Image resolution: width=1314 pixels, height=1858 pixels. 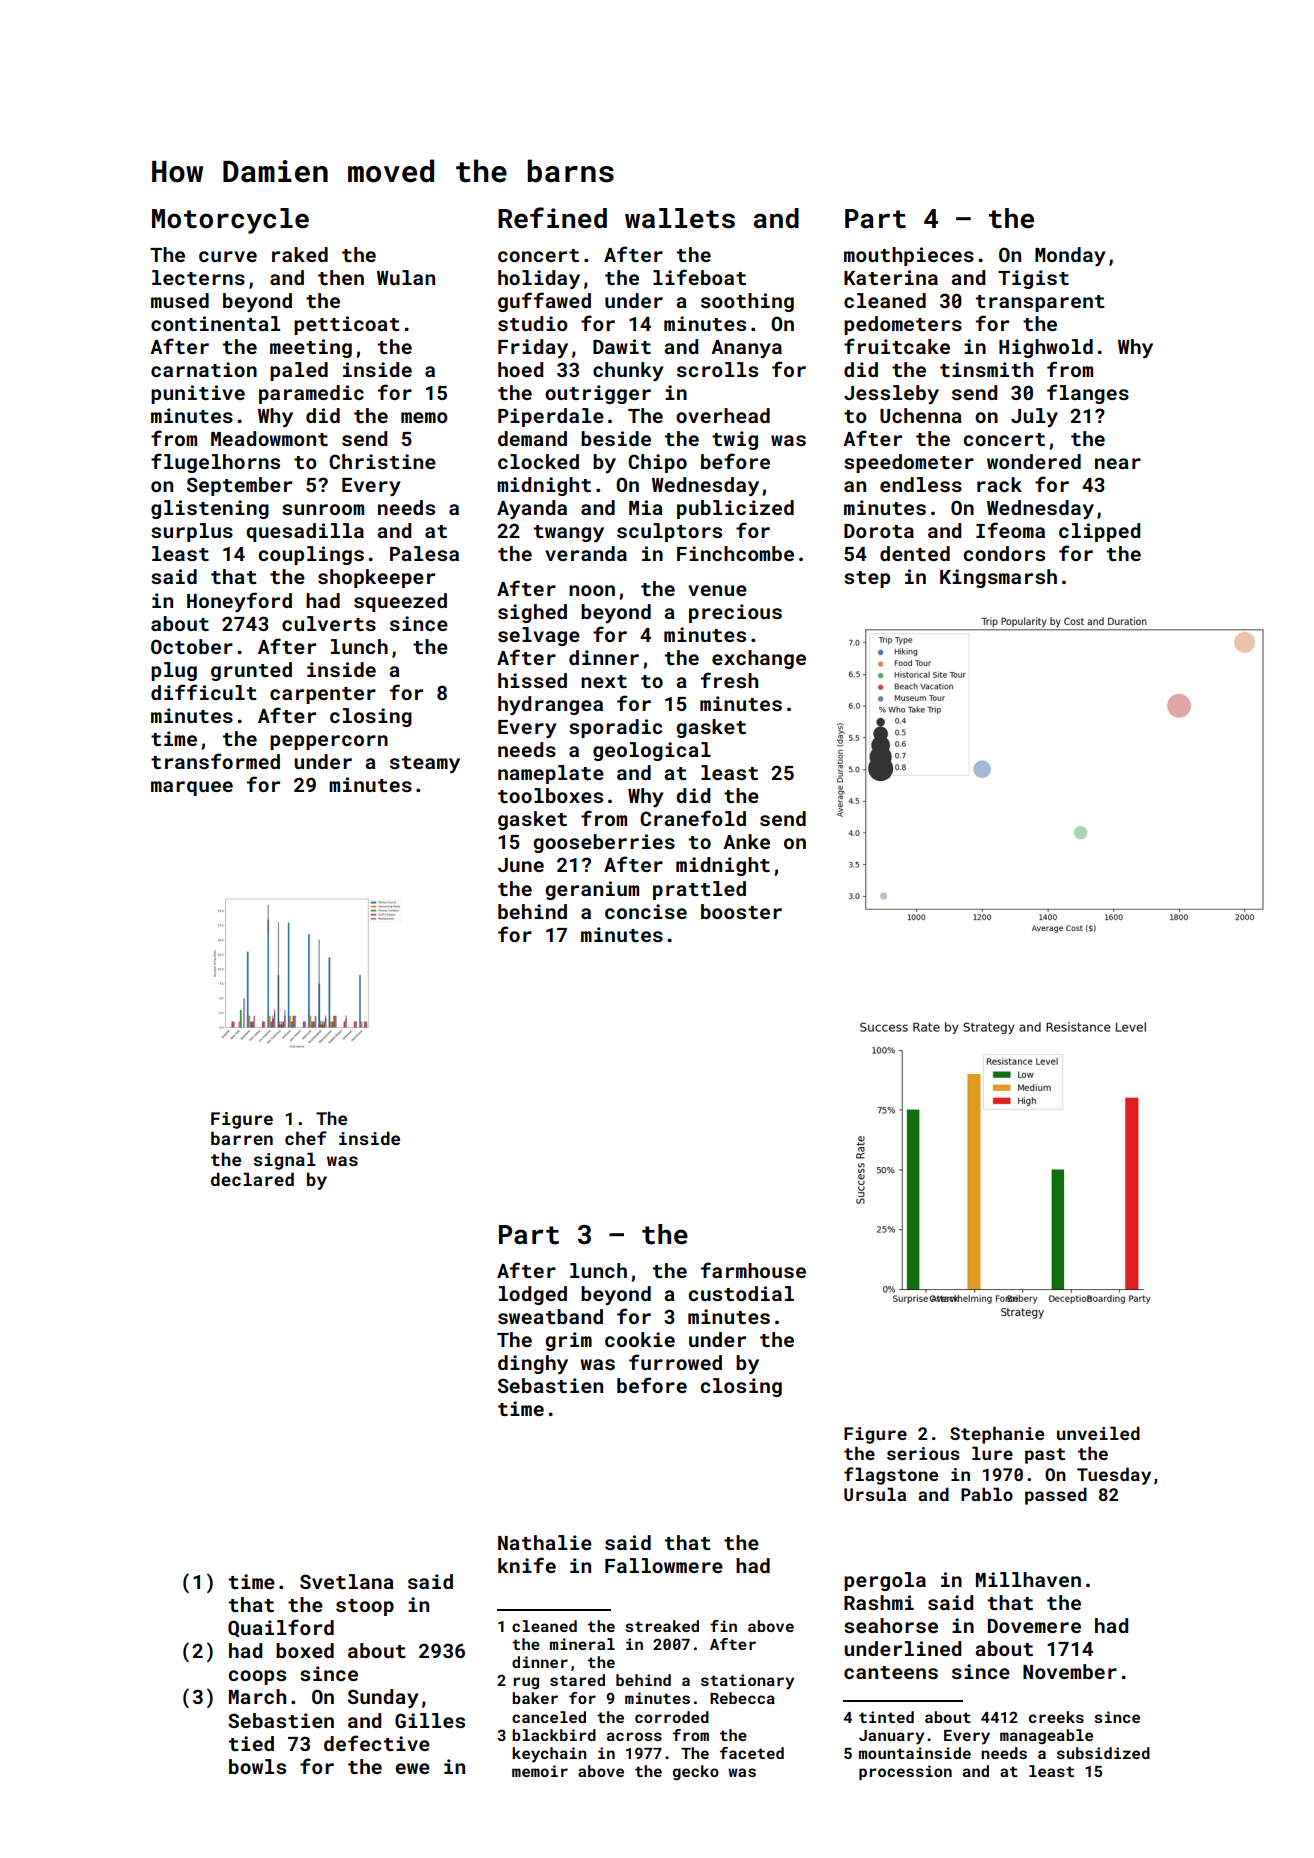 I want to click on bowls, so click(x=257, y=1766).
